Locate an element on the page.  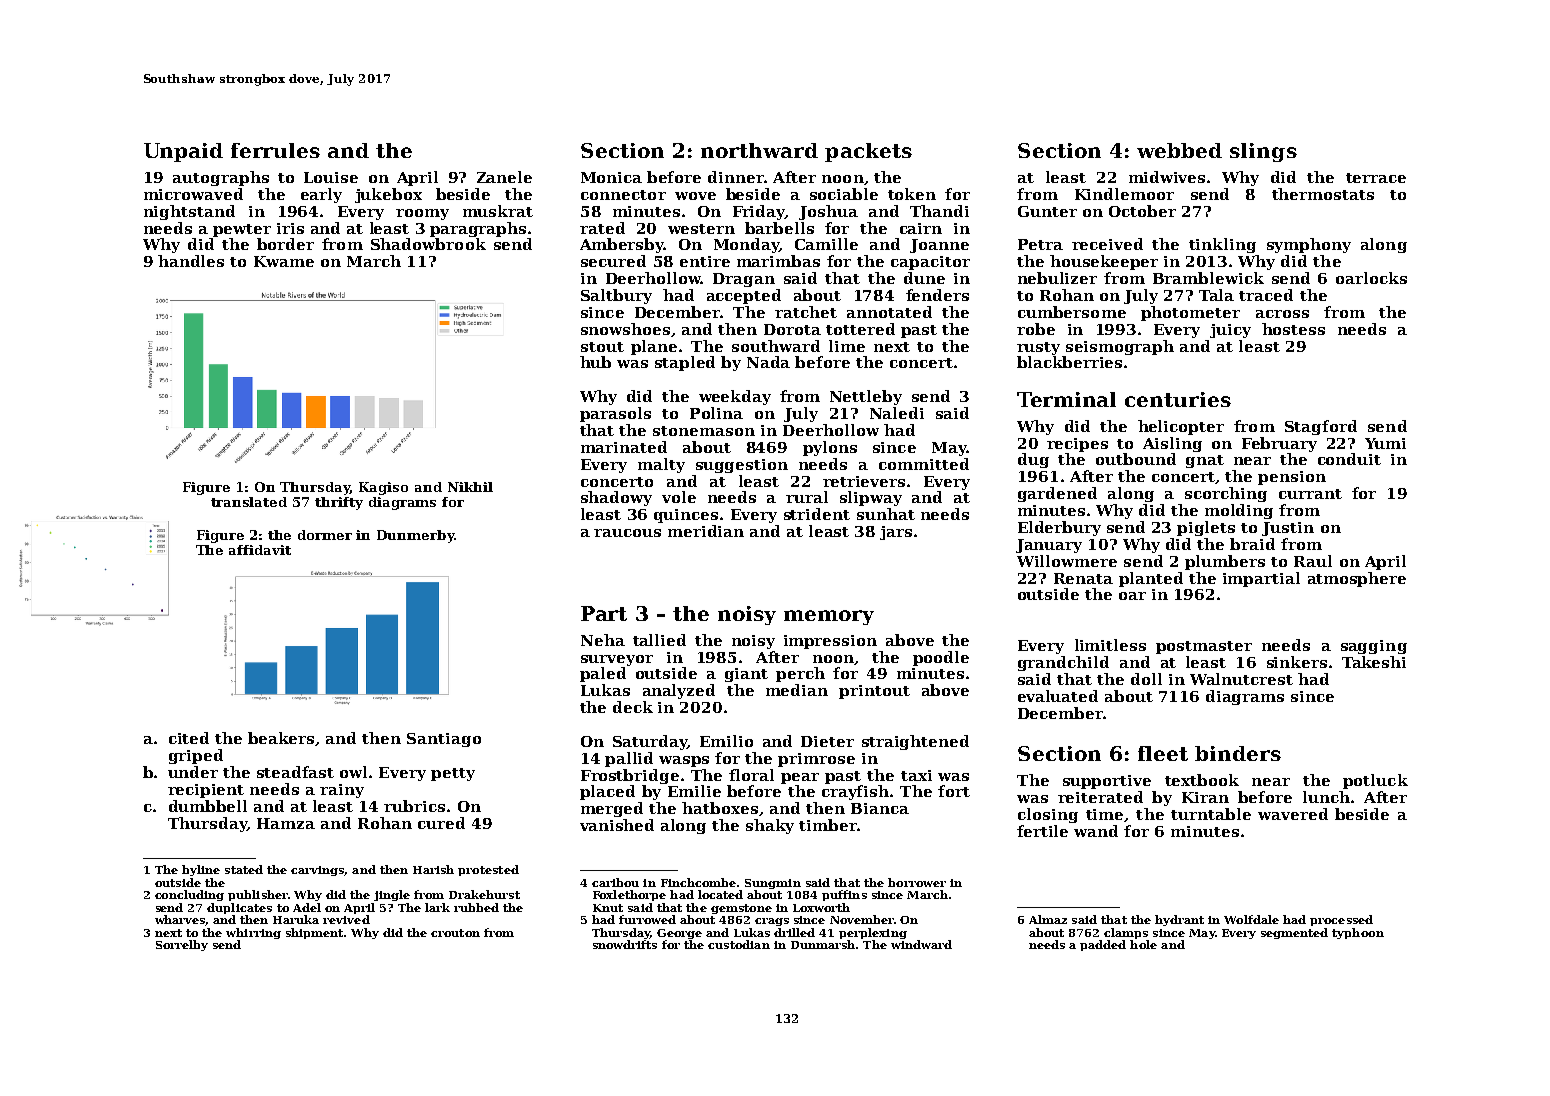
wand is located at coordinates (1096, 831).
